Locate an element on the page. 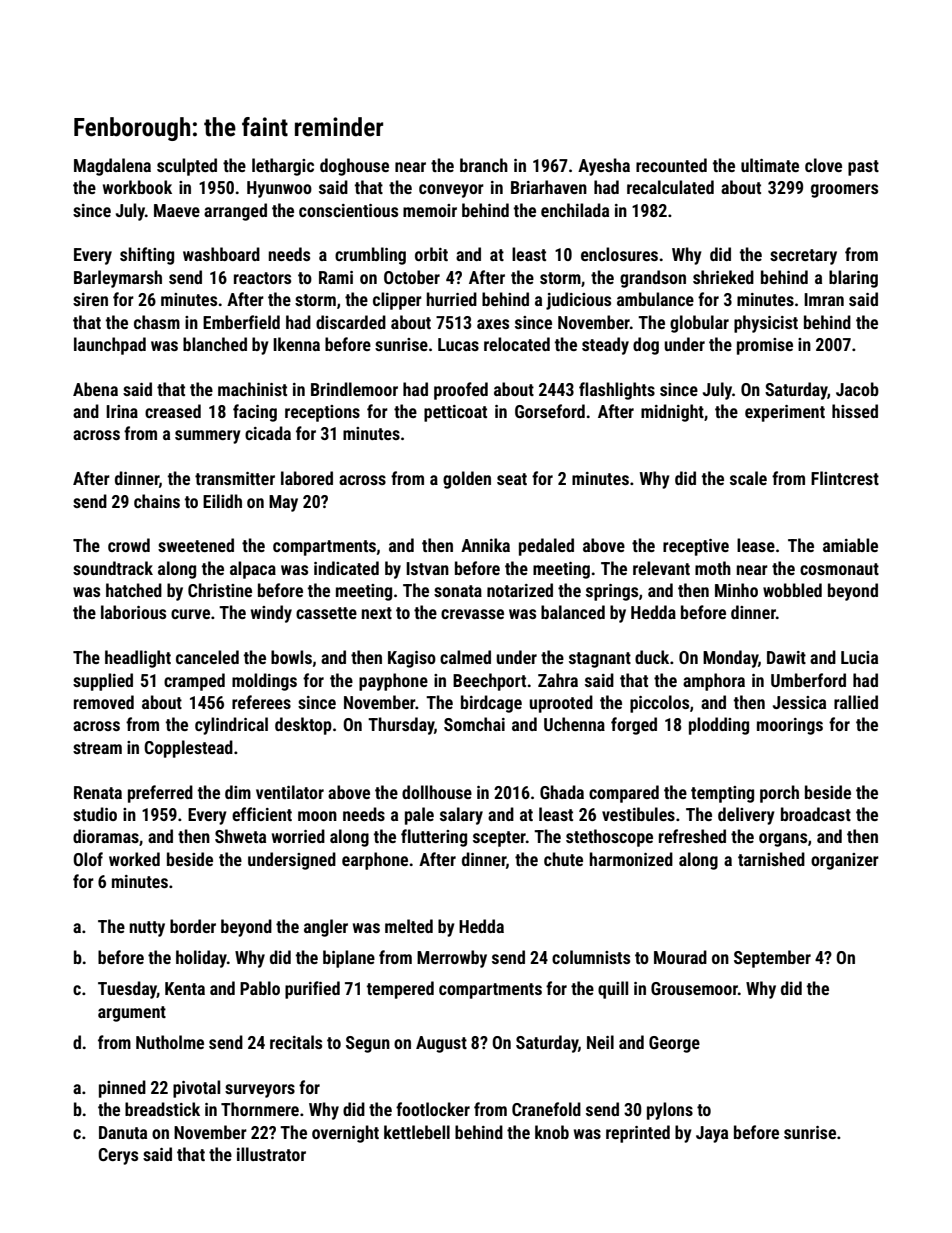  sweetened is located at coordinates (196, 545).
